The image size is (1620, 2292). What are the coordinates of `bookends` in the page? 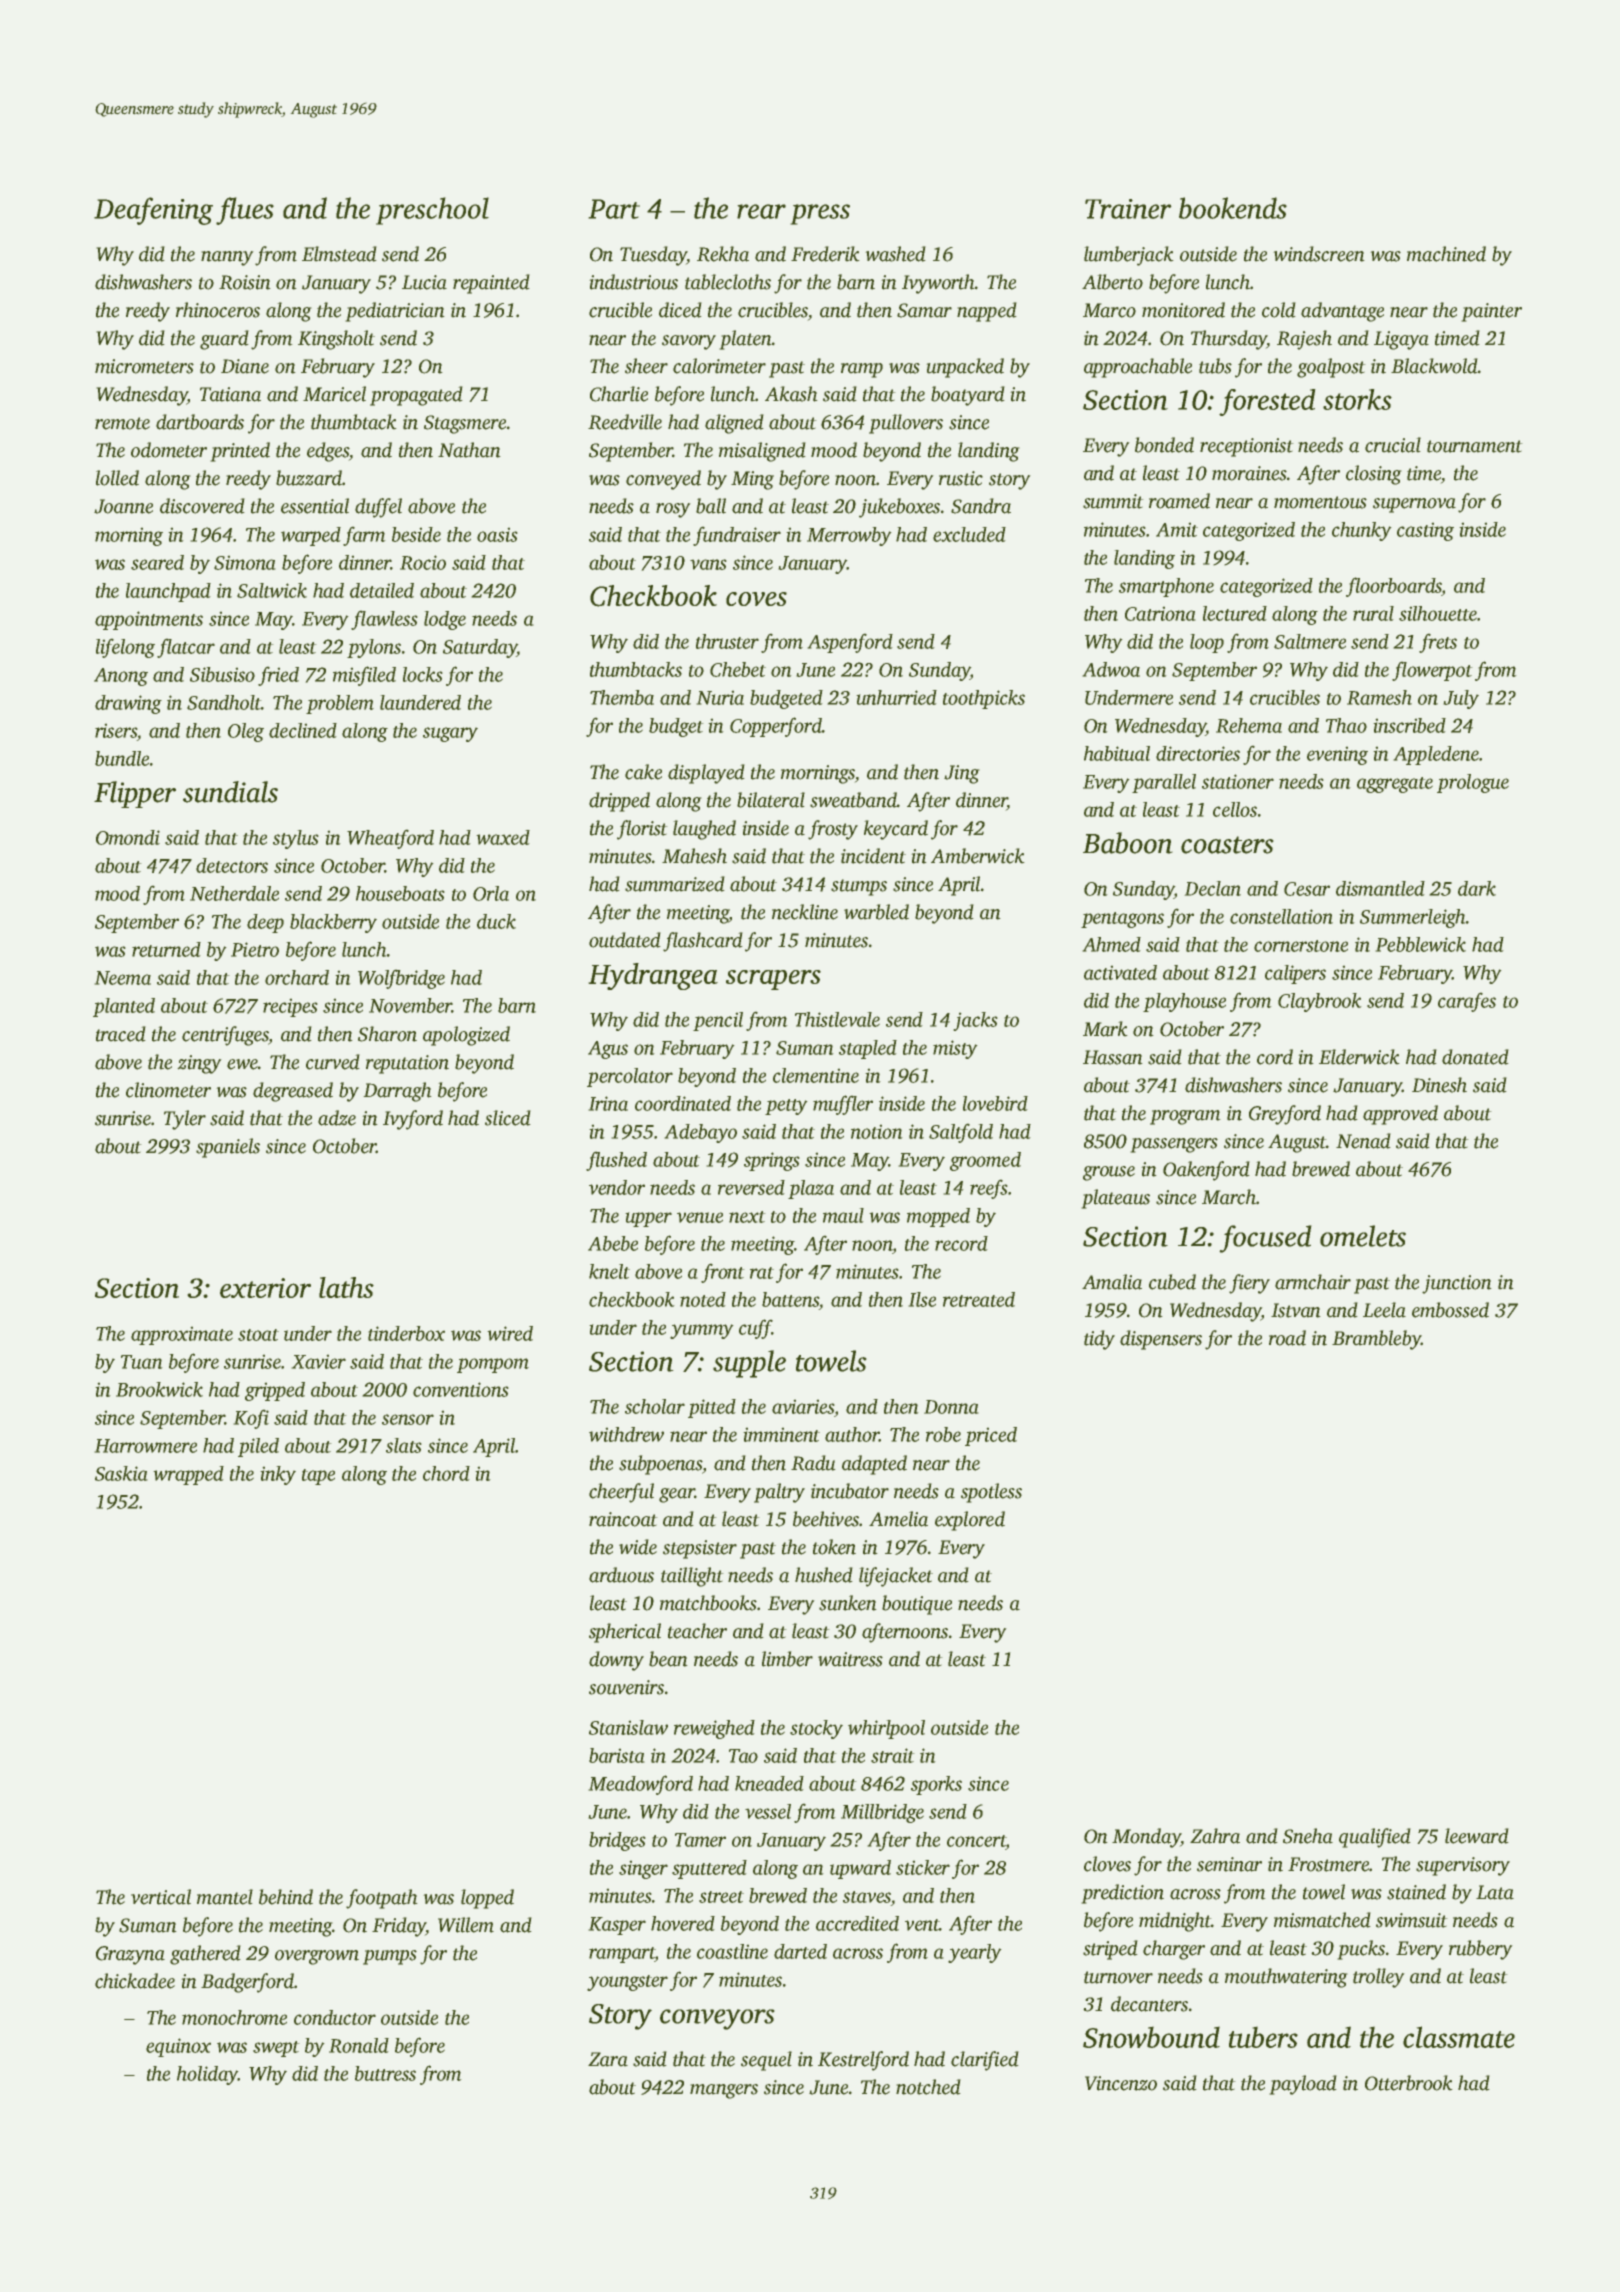 It's located at (1233, 208).
